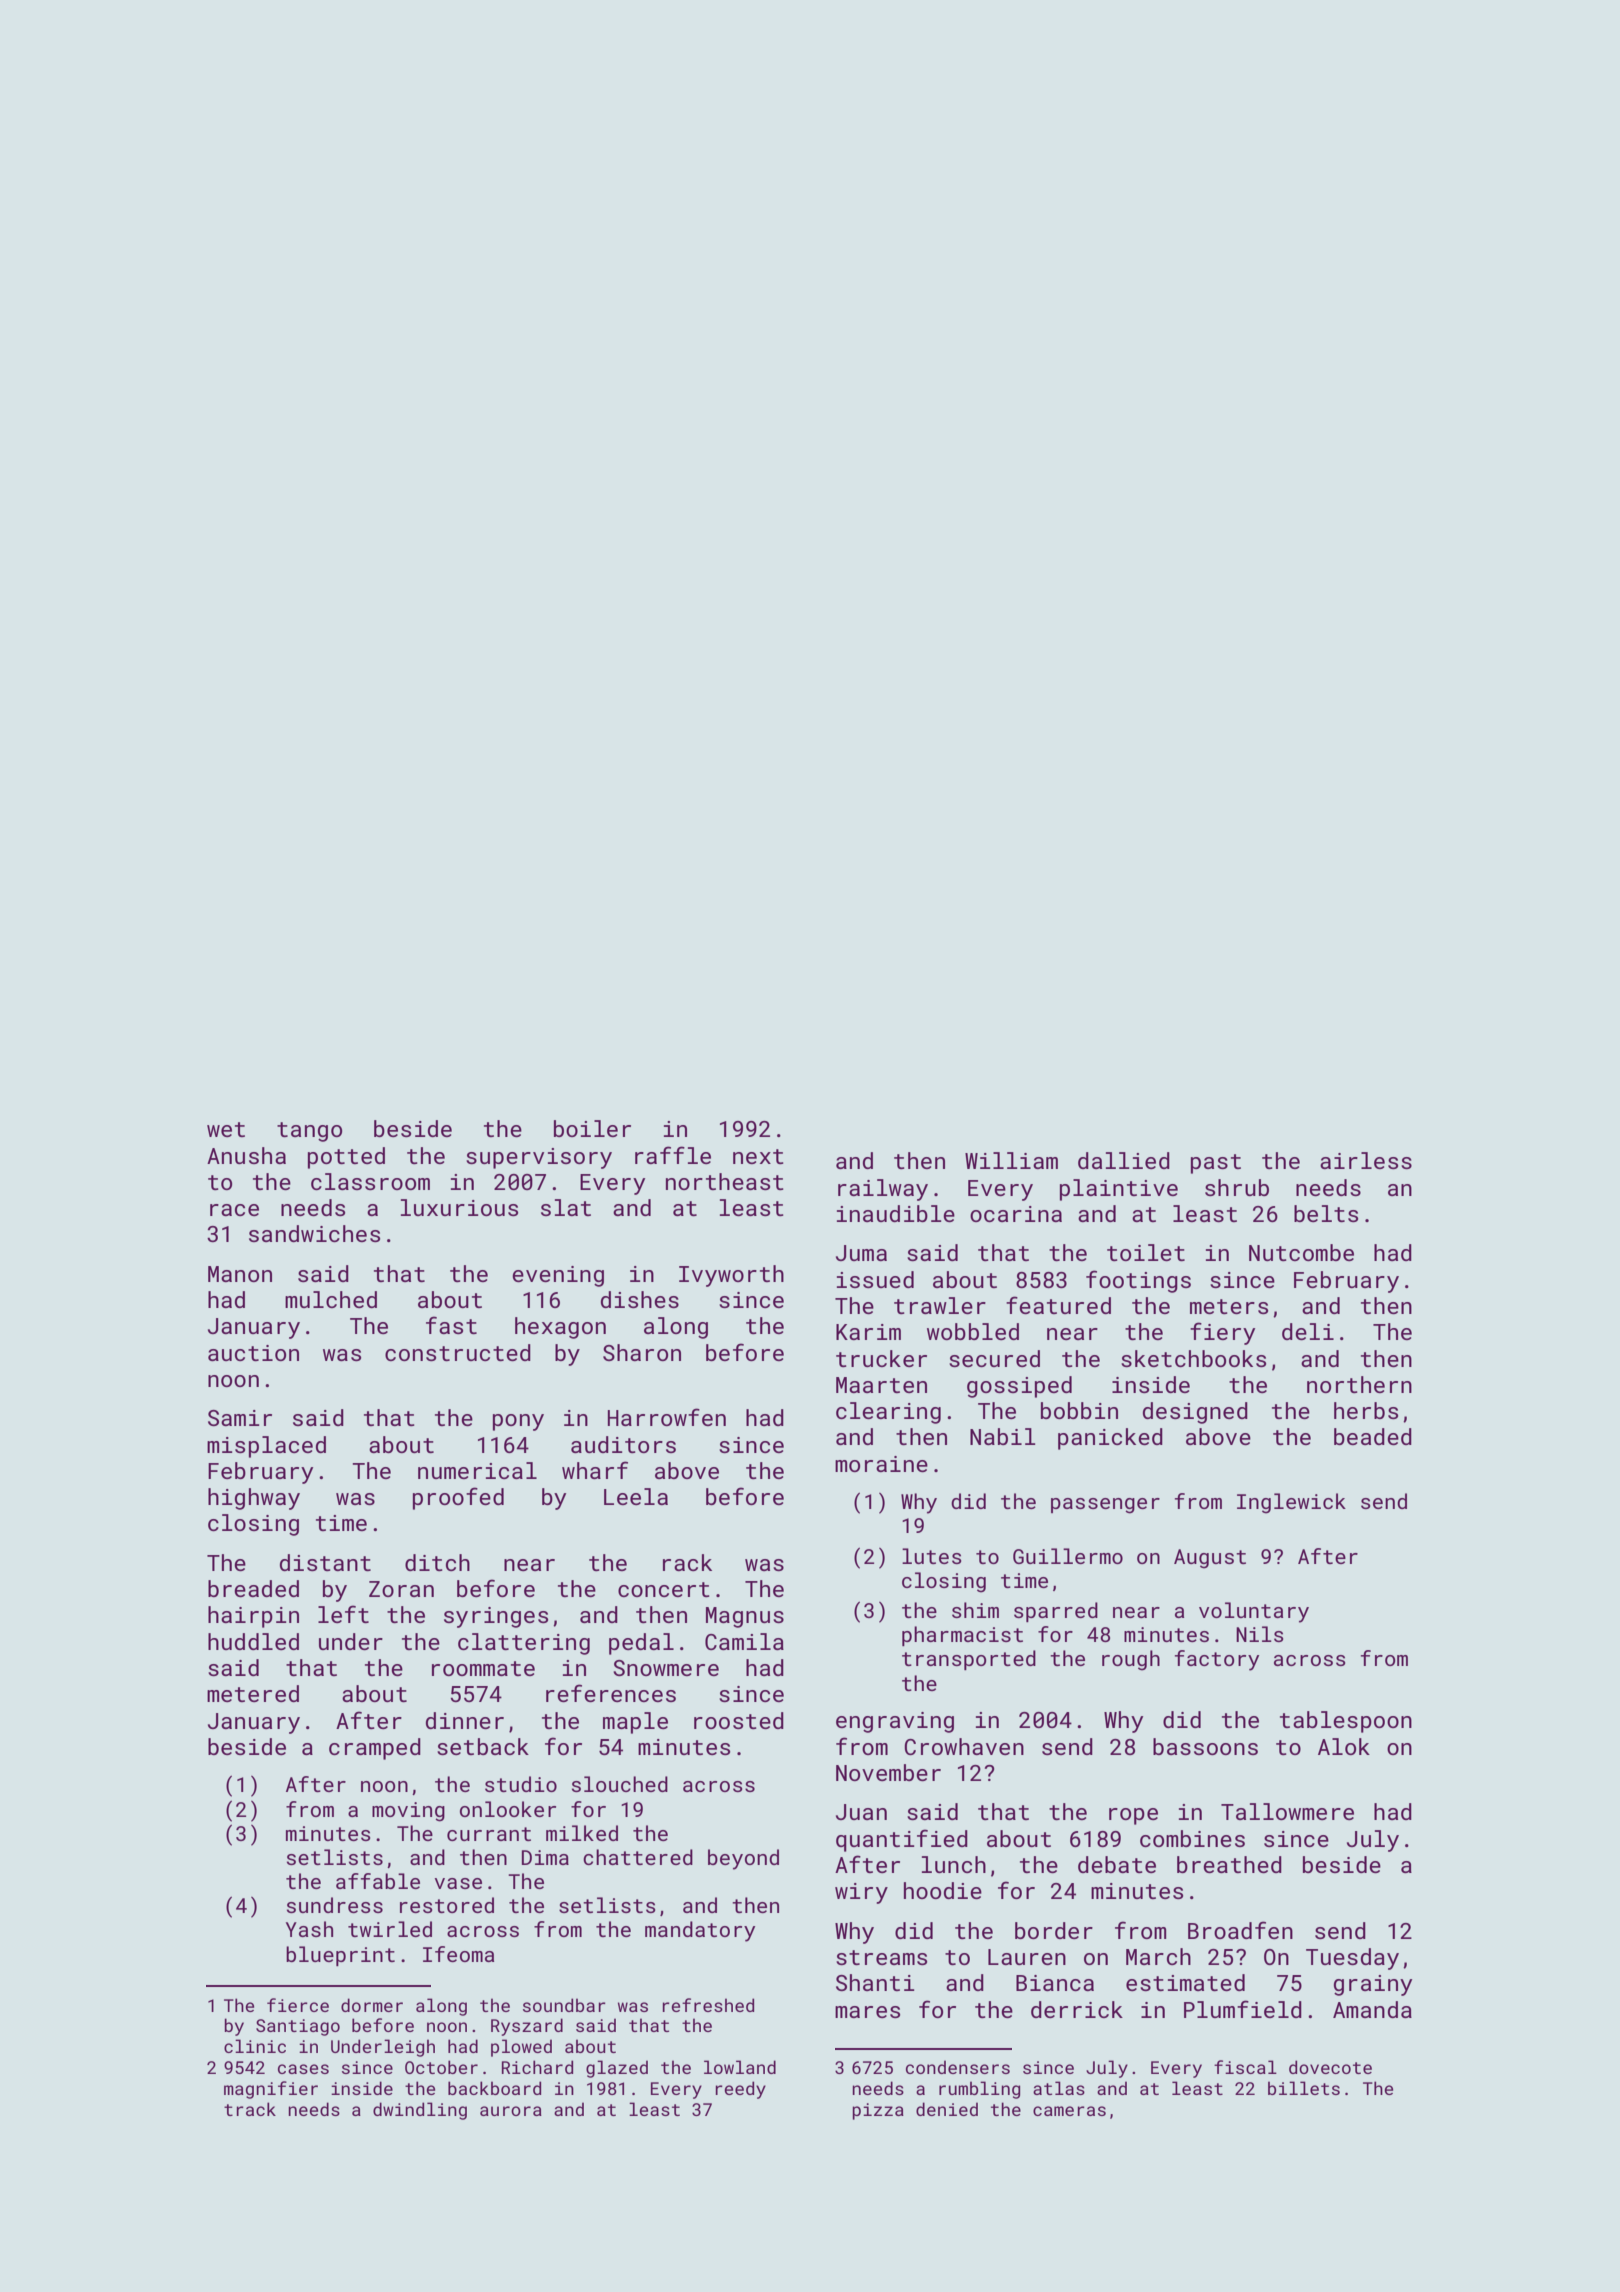 The image size is (1620, 2292). What do you see at coordinates (298, 2027) in the screenshot?
I see `Santiago` at bounding box center [298, 2027].
